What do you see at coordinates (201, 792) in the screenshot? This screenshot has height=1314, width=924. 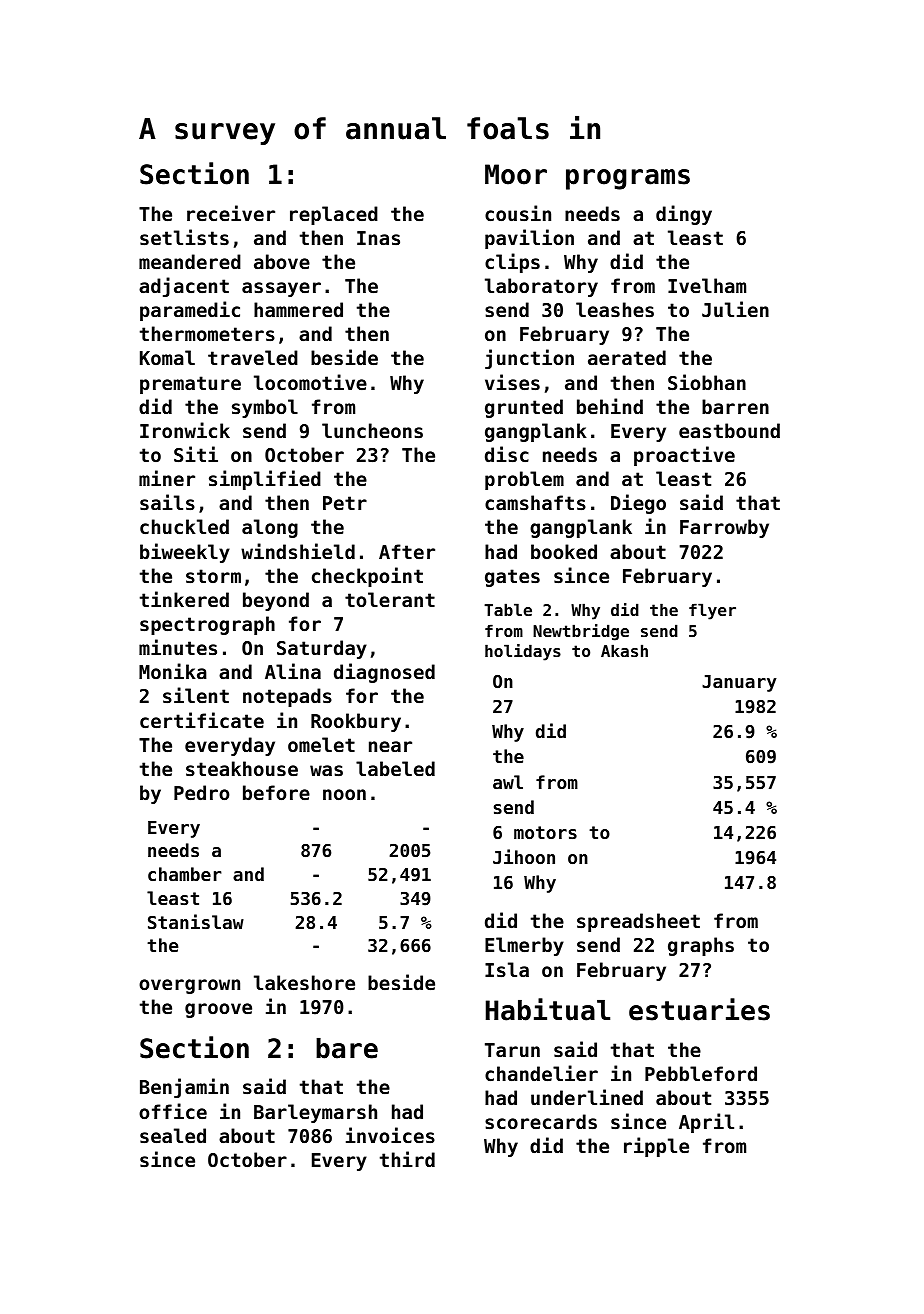 I see `Pedro` at bounding box center [201, 792].
